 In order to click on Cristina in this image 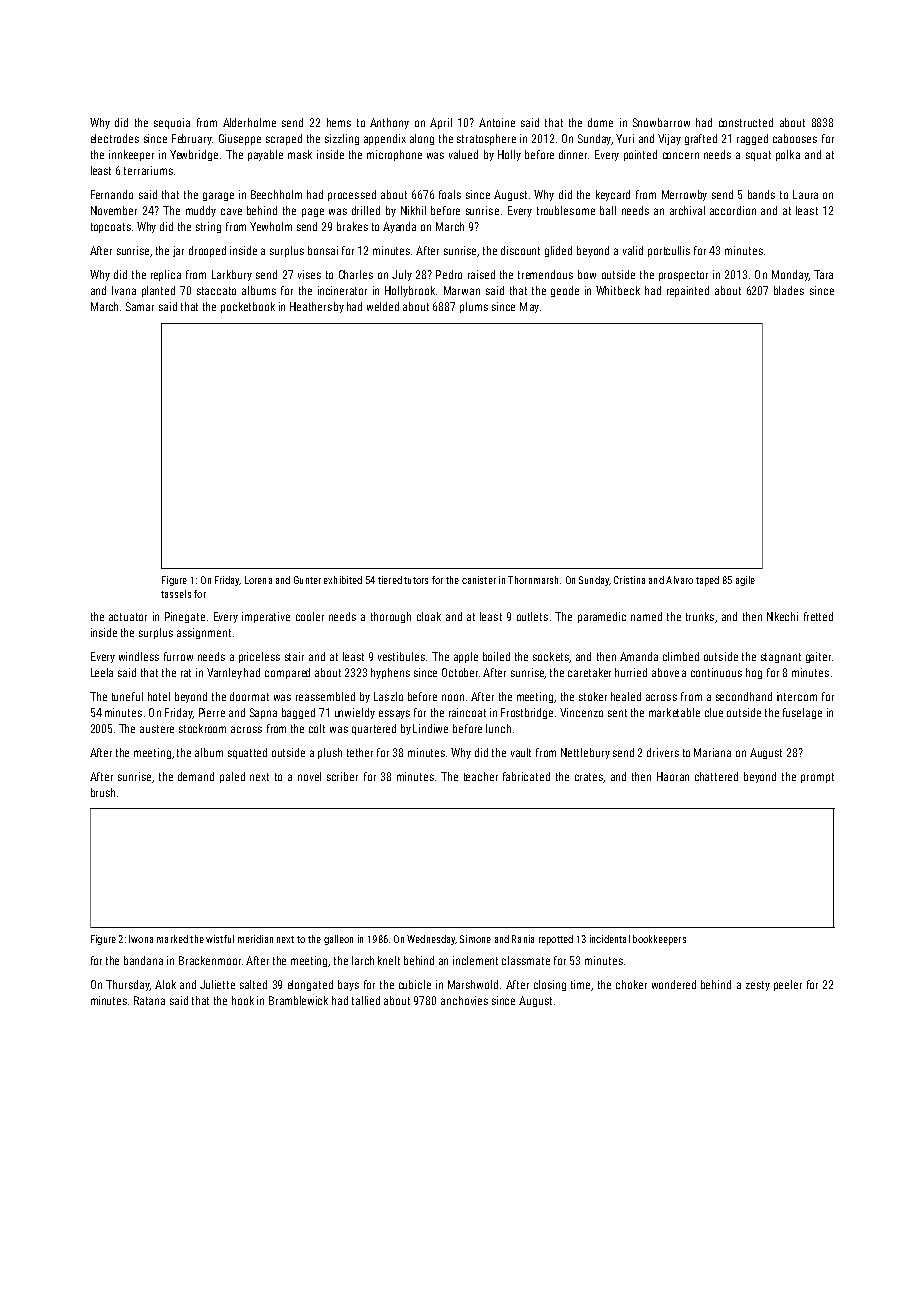, I will do `click(629, 580)`.
